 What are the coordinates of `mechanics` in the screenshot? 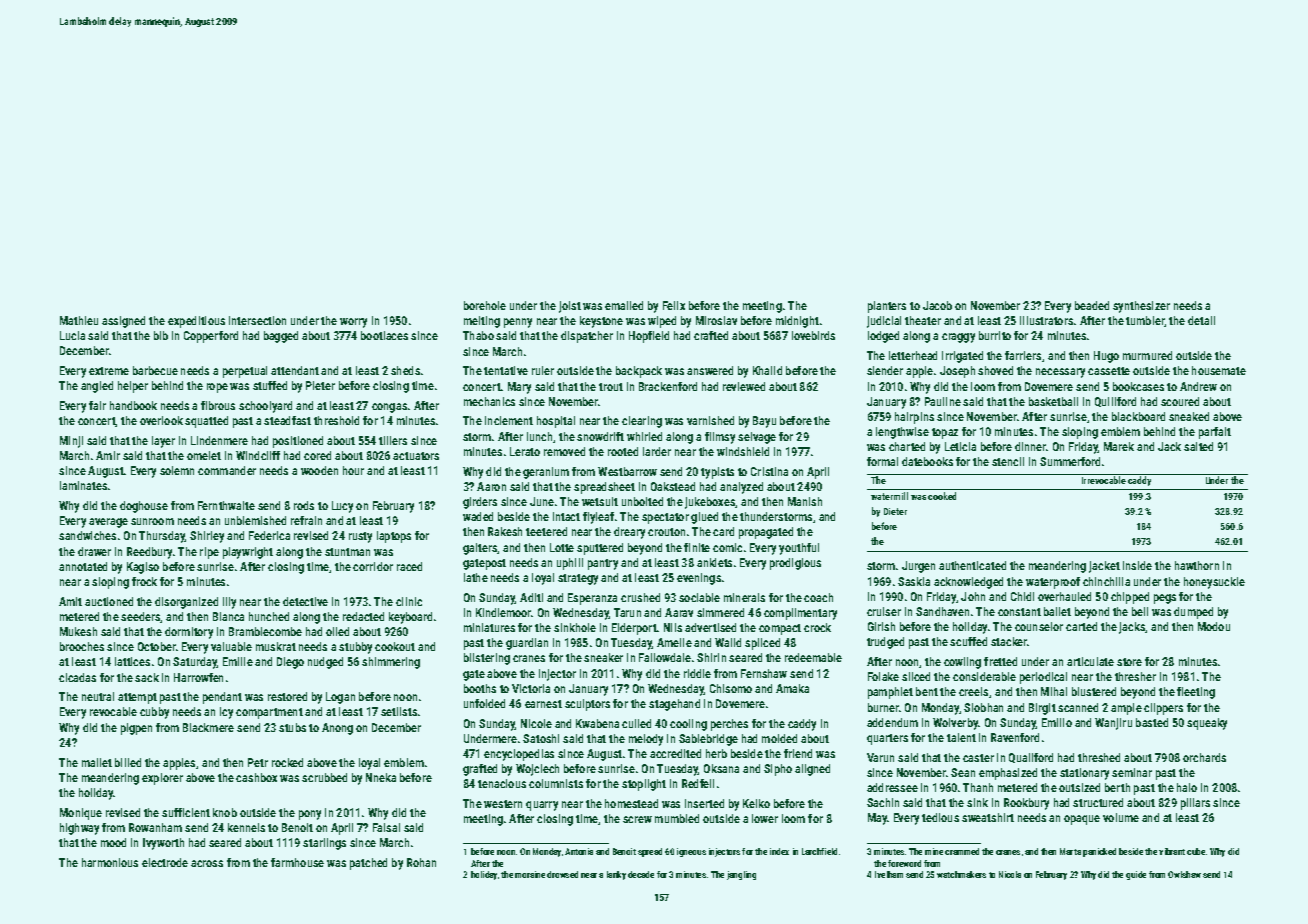 It's located at (489, 401).
